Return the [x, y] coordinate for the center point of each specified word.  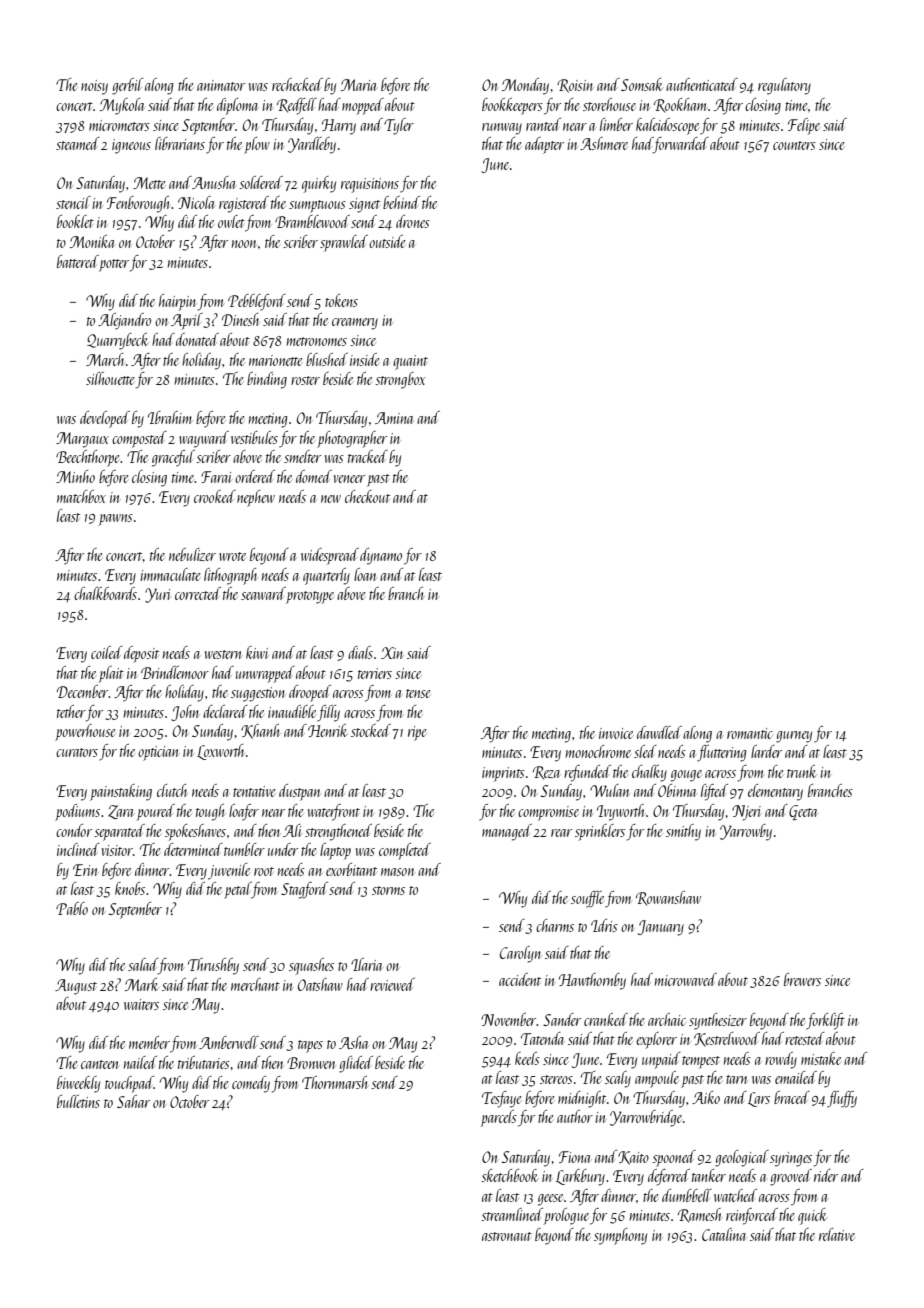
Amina [394, 418]
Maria [359, 85]
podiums [77, 812]
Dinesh [240, 319]
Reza [546, 773]
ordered [255, 476]
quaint [410, 362]
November [509, 1019]
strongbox [400, 380]
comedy [251, 1084]
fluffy [842, 1099]
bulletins [78, 1101]
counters [794, 145]
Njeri [746, 813]
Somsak [642, 84]
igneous [131, 146]
